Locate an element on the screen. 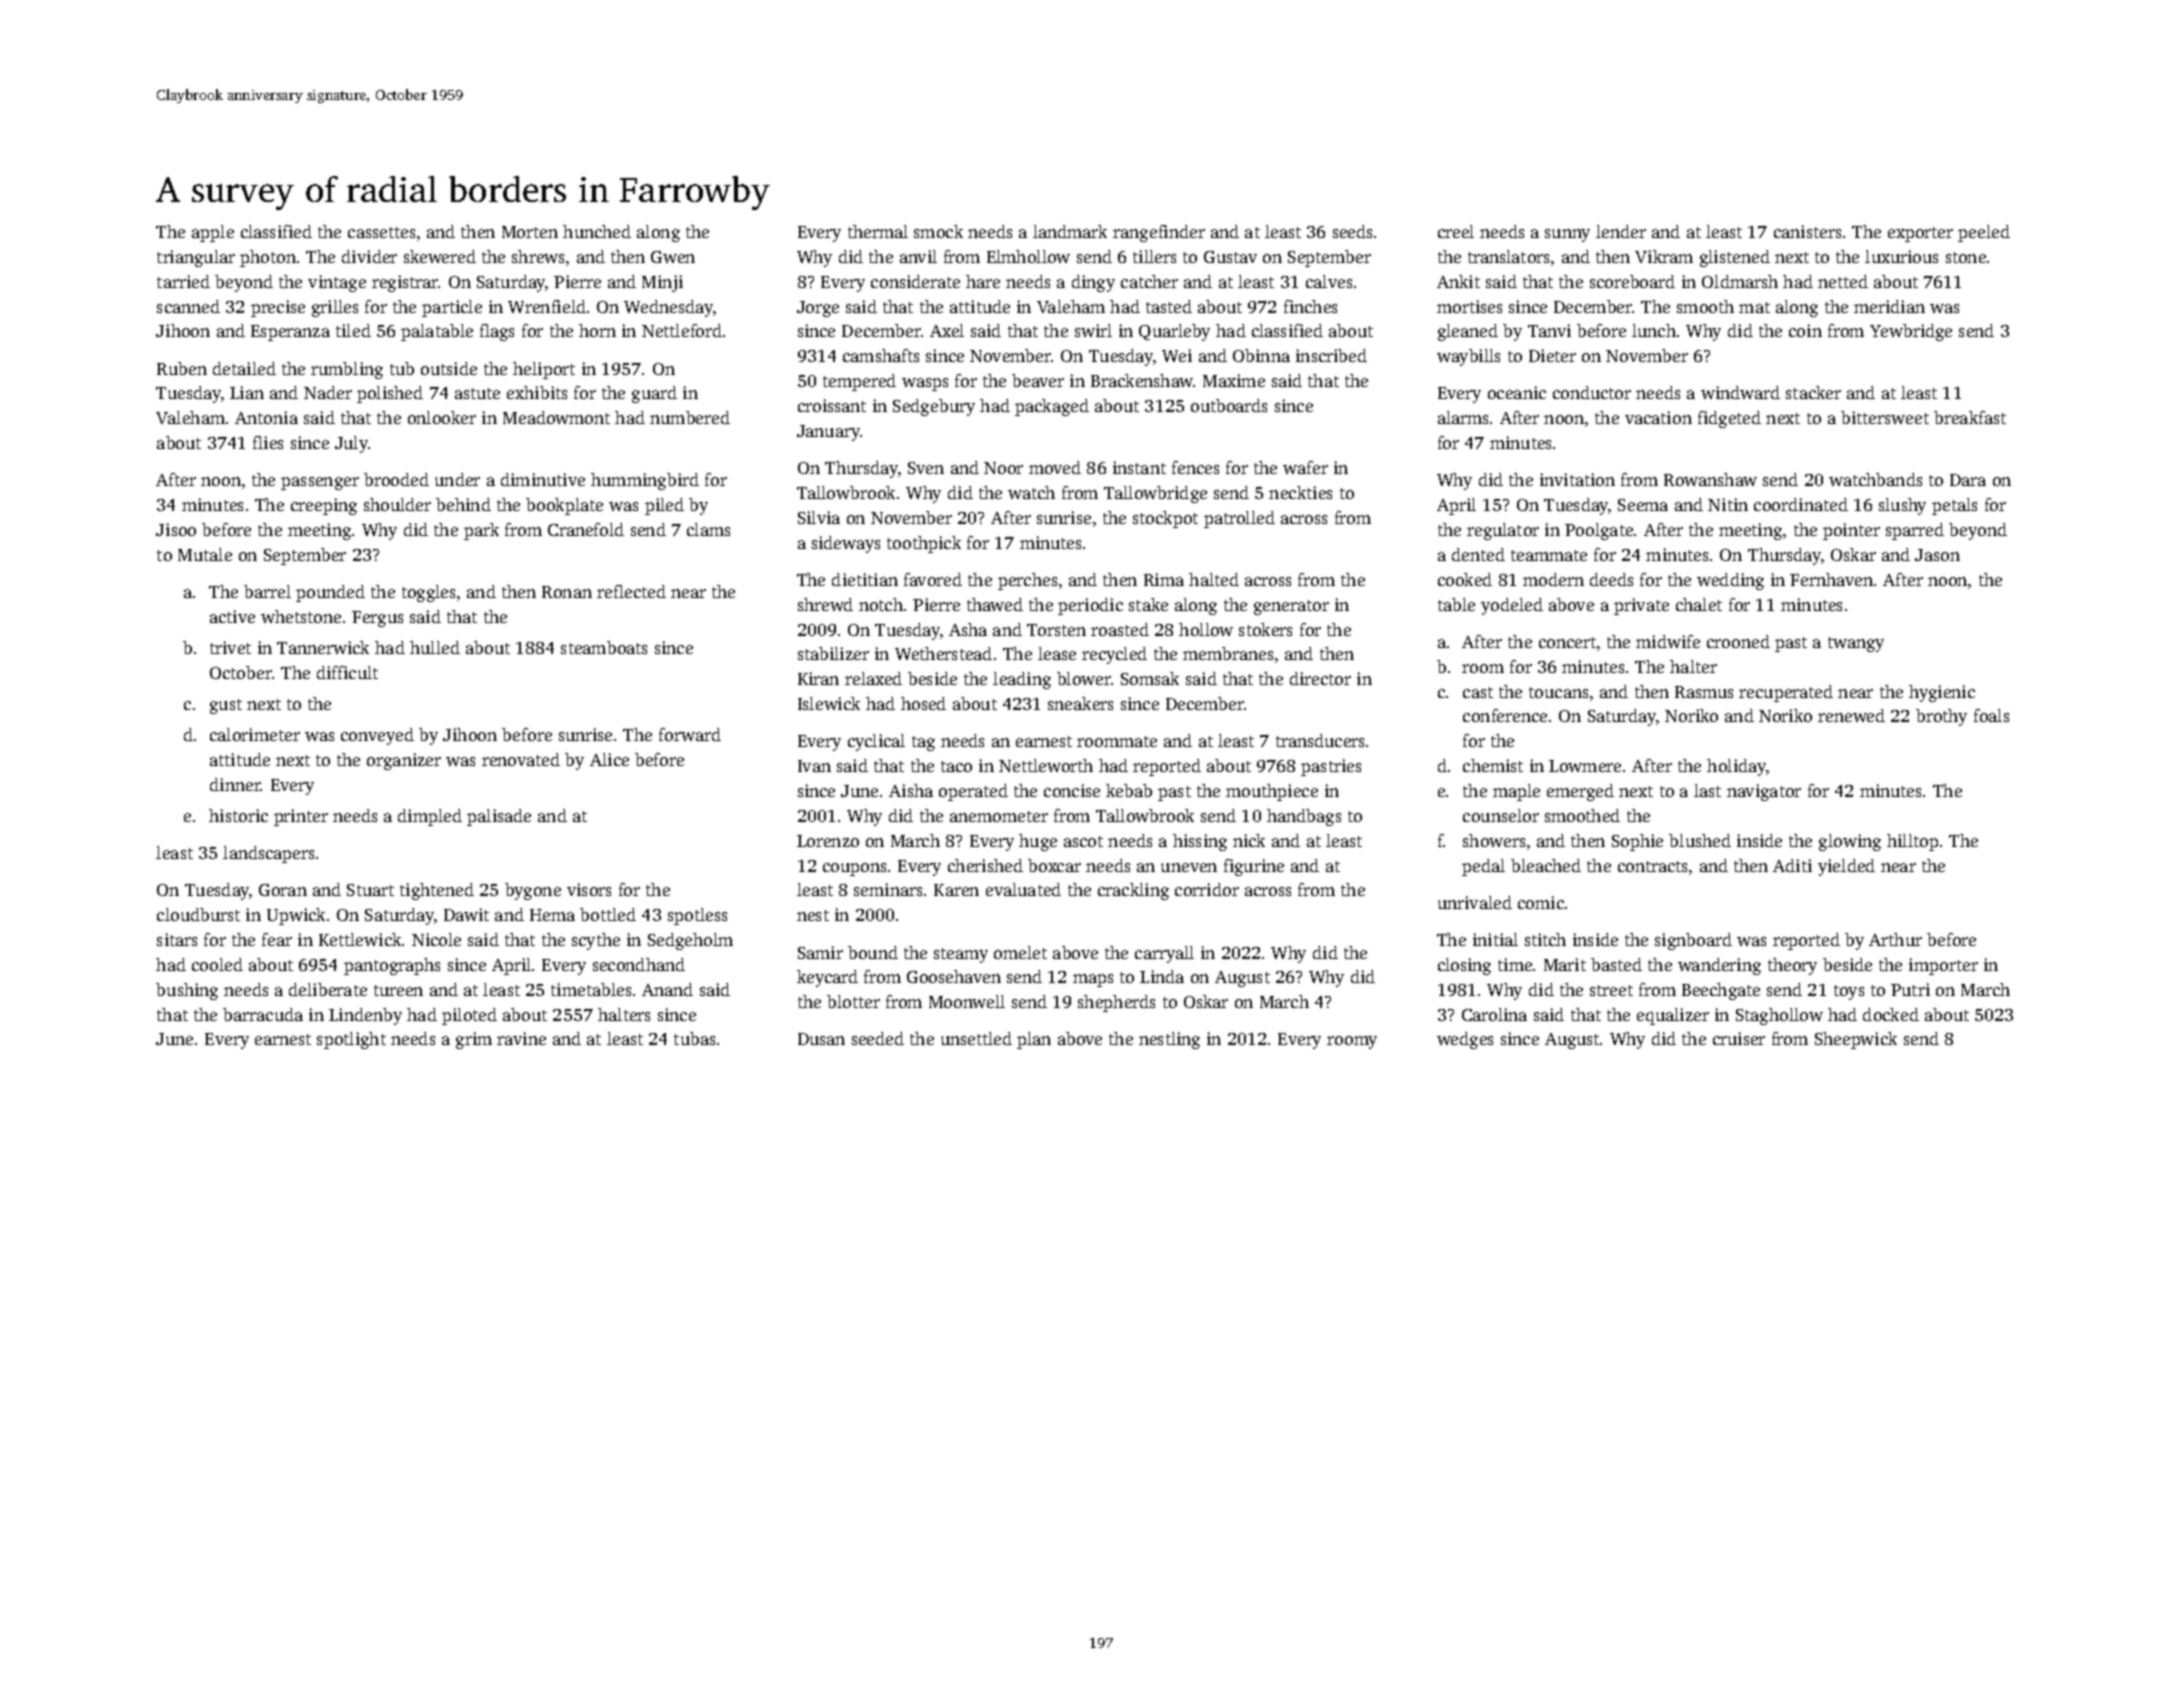  grilles is located at coordinates (335, 308).
